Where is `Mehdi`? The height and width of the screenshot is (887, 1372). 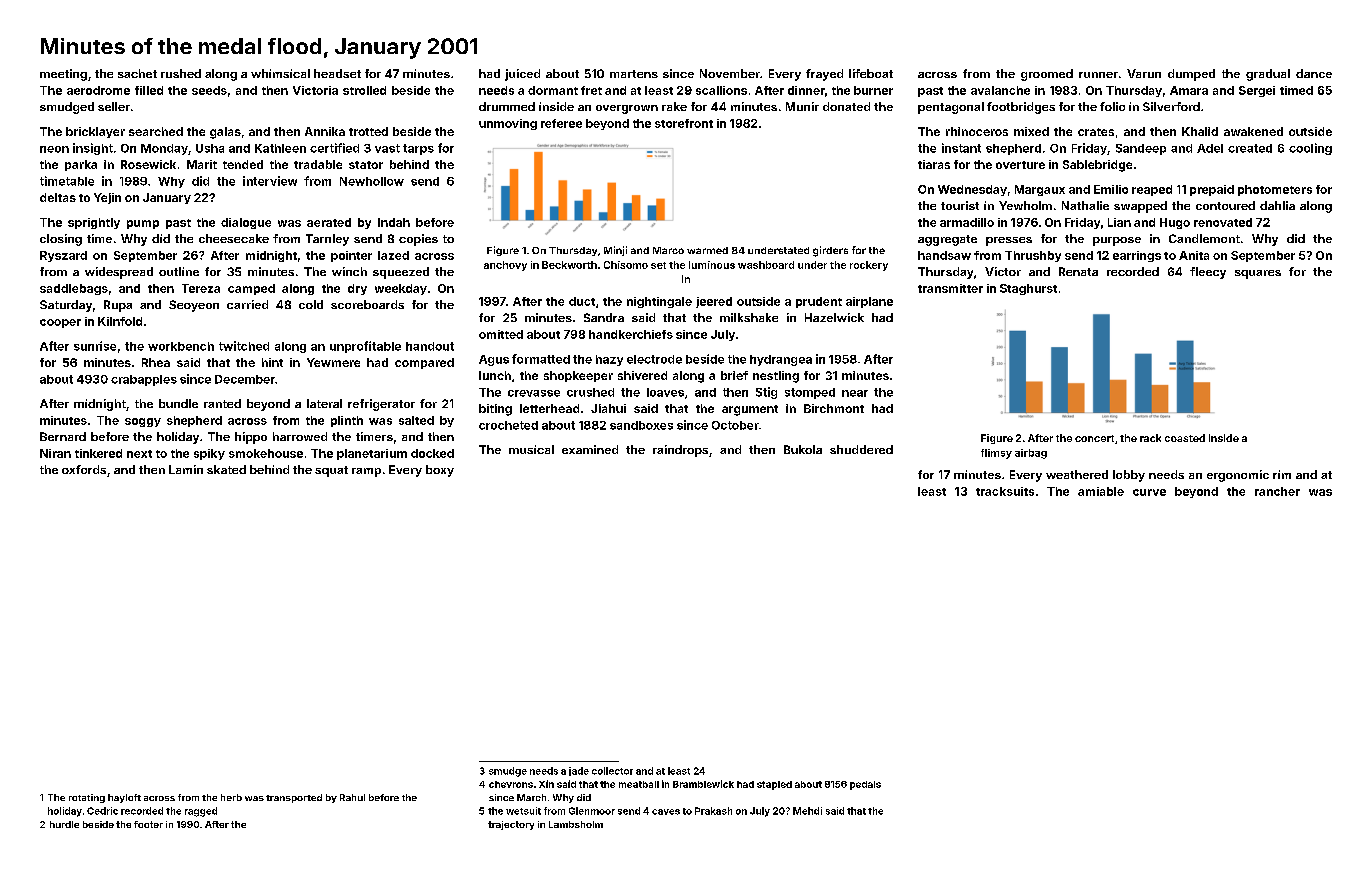
Mehdi is located at coordinates (807, 811).
